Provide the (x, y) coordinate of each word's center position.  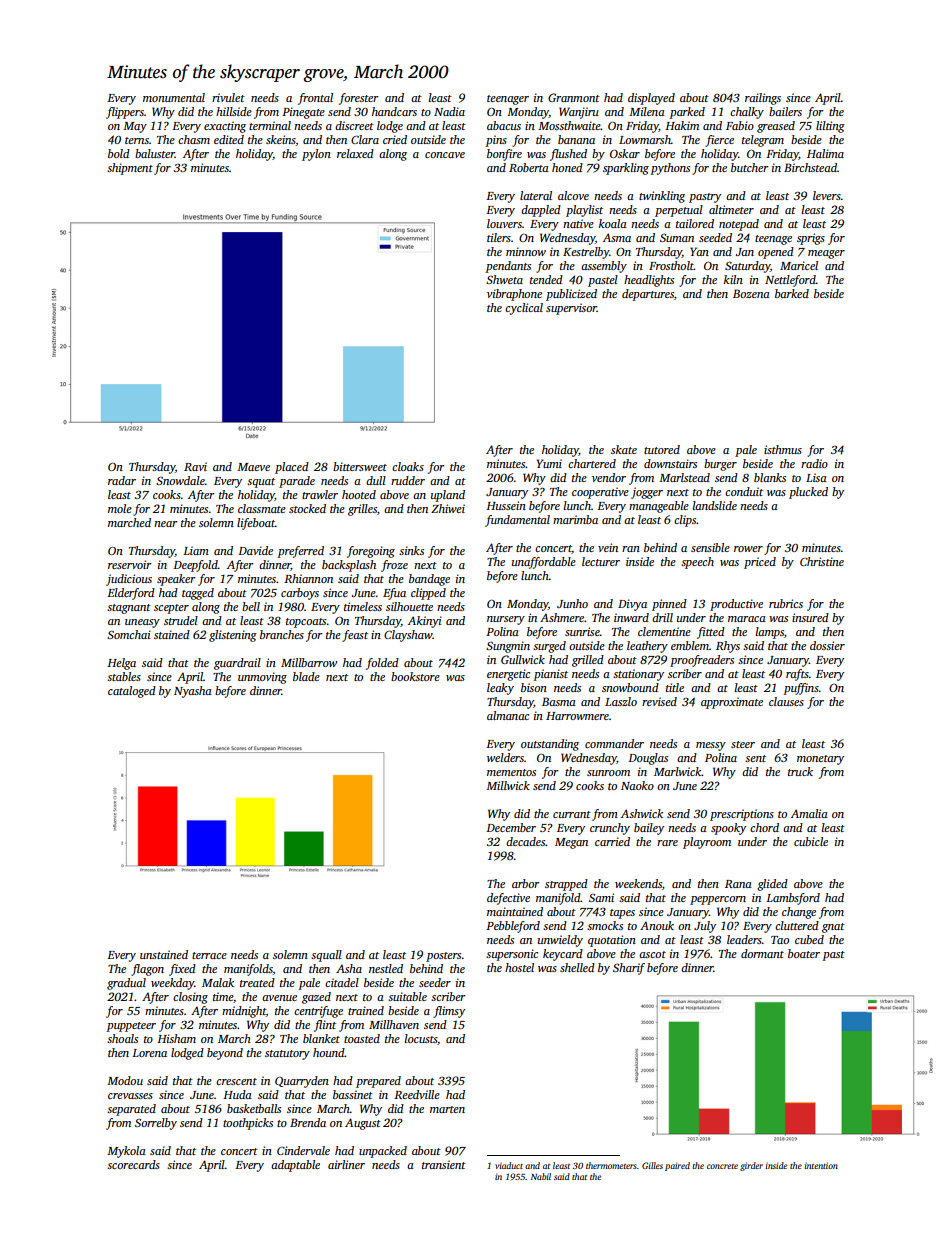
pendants (508, 267)
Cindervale (303, 1150)
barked (792, 293)
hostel (519, 967)
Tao (780, 940)
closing (190, 998)
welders (505, 757)
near (166, 524)
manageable (659, 507)
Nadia (449, 111)
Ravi (195, 466)
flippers (125, 113)
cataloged (132, 692)
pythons (670, 169)
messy (711, 746)
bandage (429, 580)
